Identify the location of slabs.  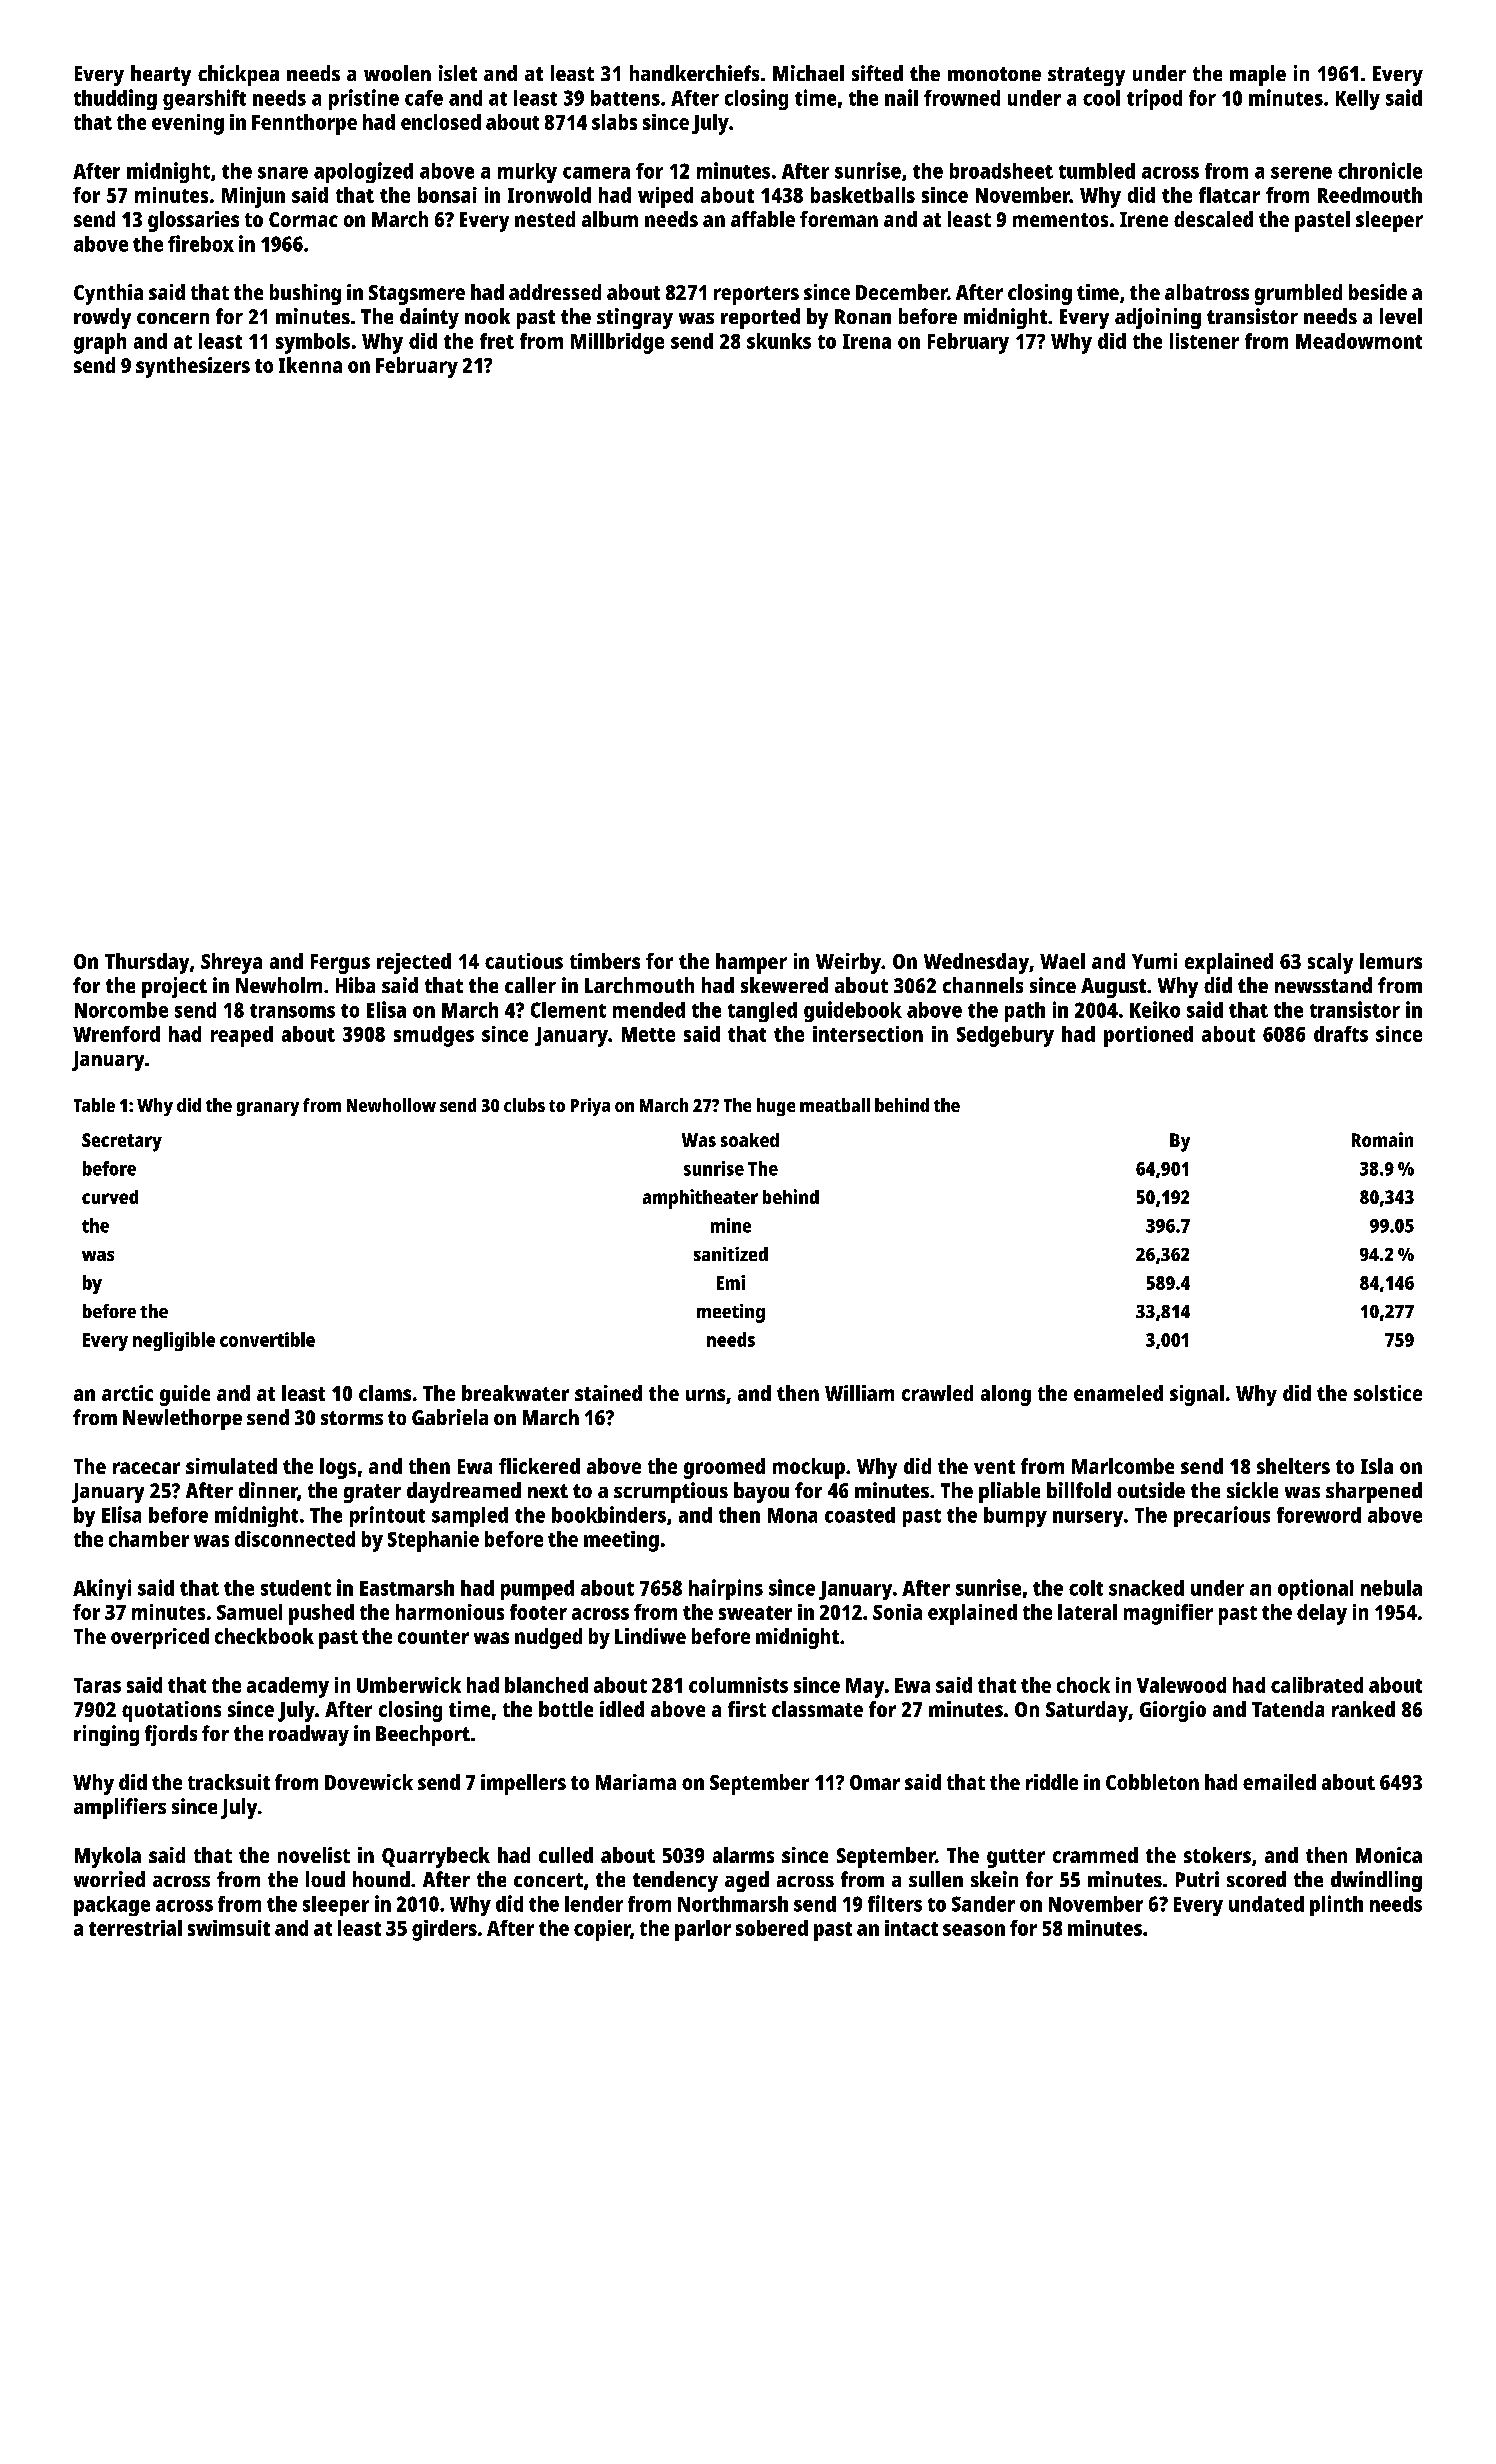
(614, 122).
